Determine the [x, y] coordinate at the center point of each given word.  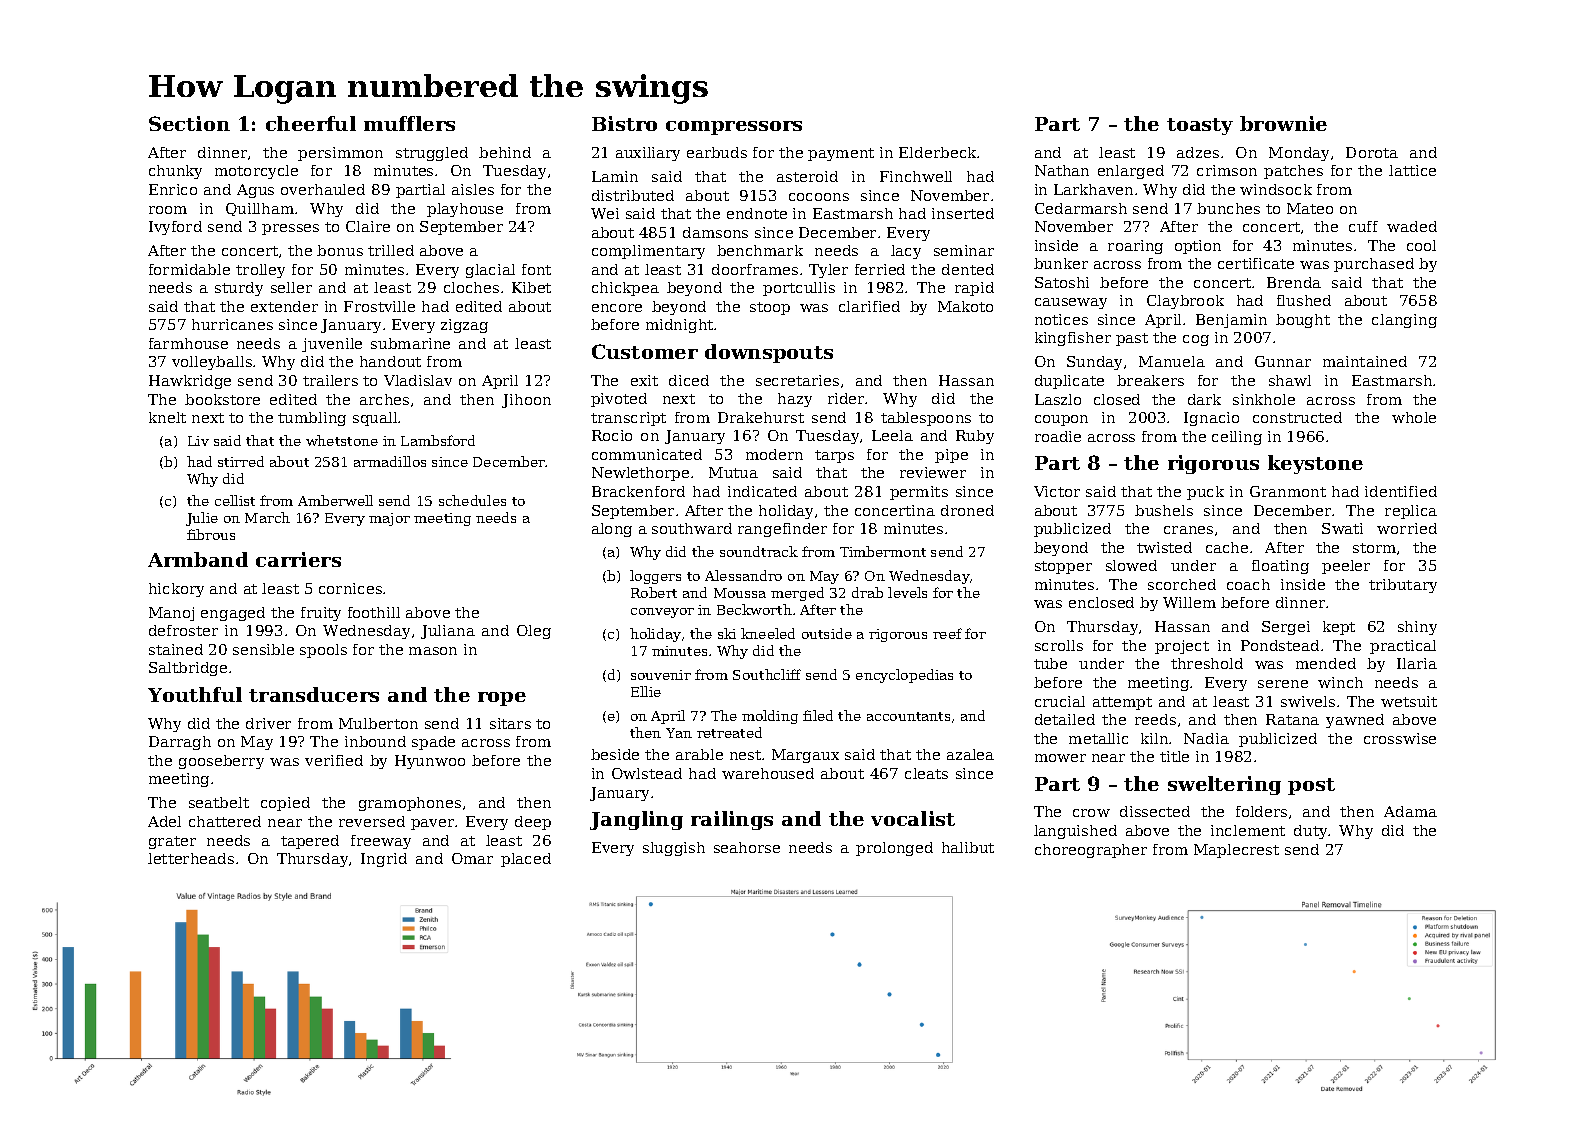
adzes [1198, 152]
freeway [381, 842]
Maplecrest [1236, 851]
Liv [198, 441]
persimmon [340, 154]
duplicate [1069, 382]
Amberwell [335, 500]
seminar [964, 250]
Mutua [733, 472]
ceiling [1237, 438]
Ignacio [1211, 419]
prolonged [894, 849]
